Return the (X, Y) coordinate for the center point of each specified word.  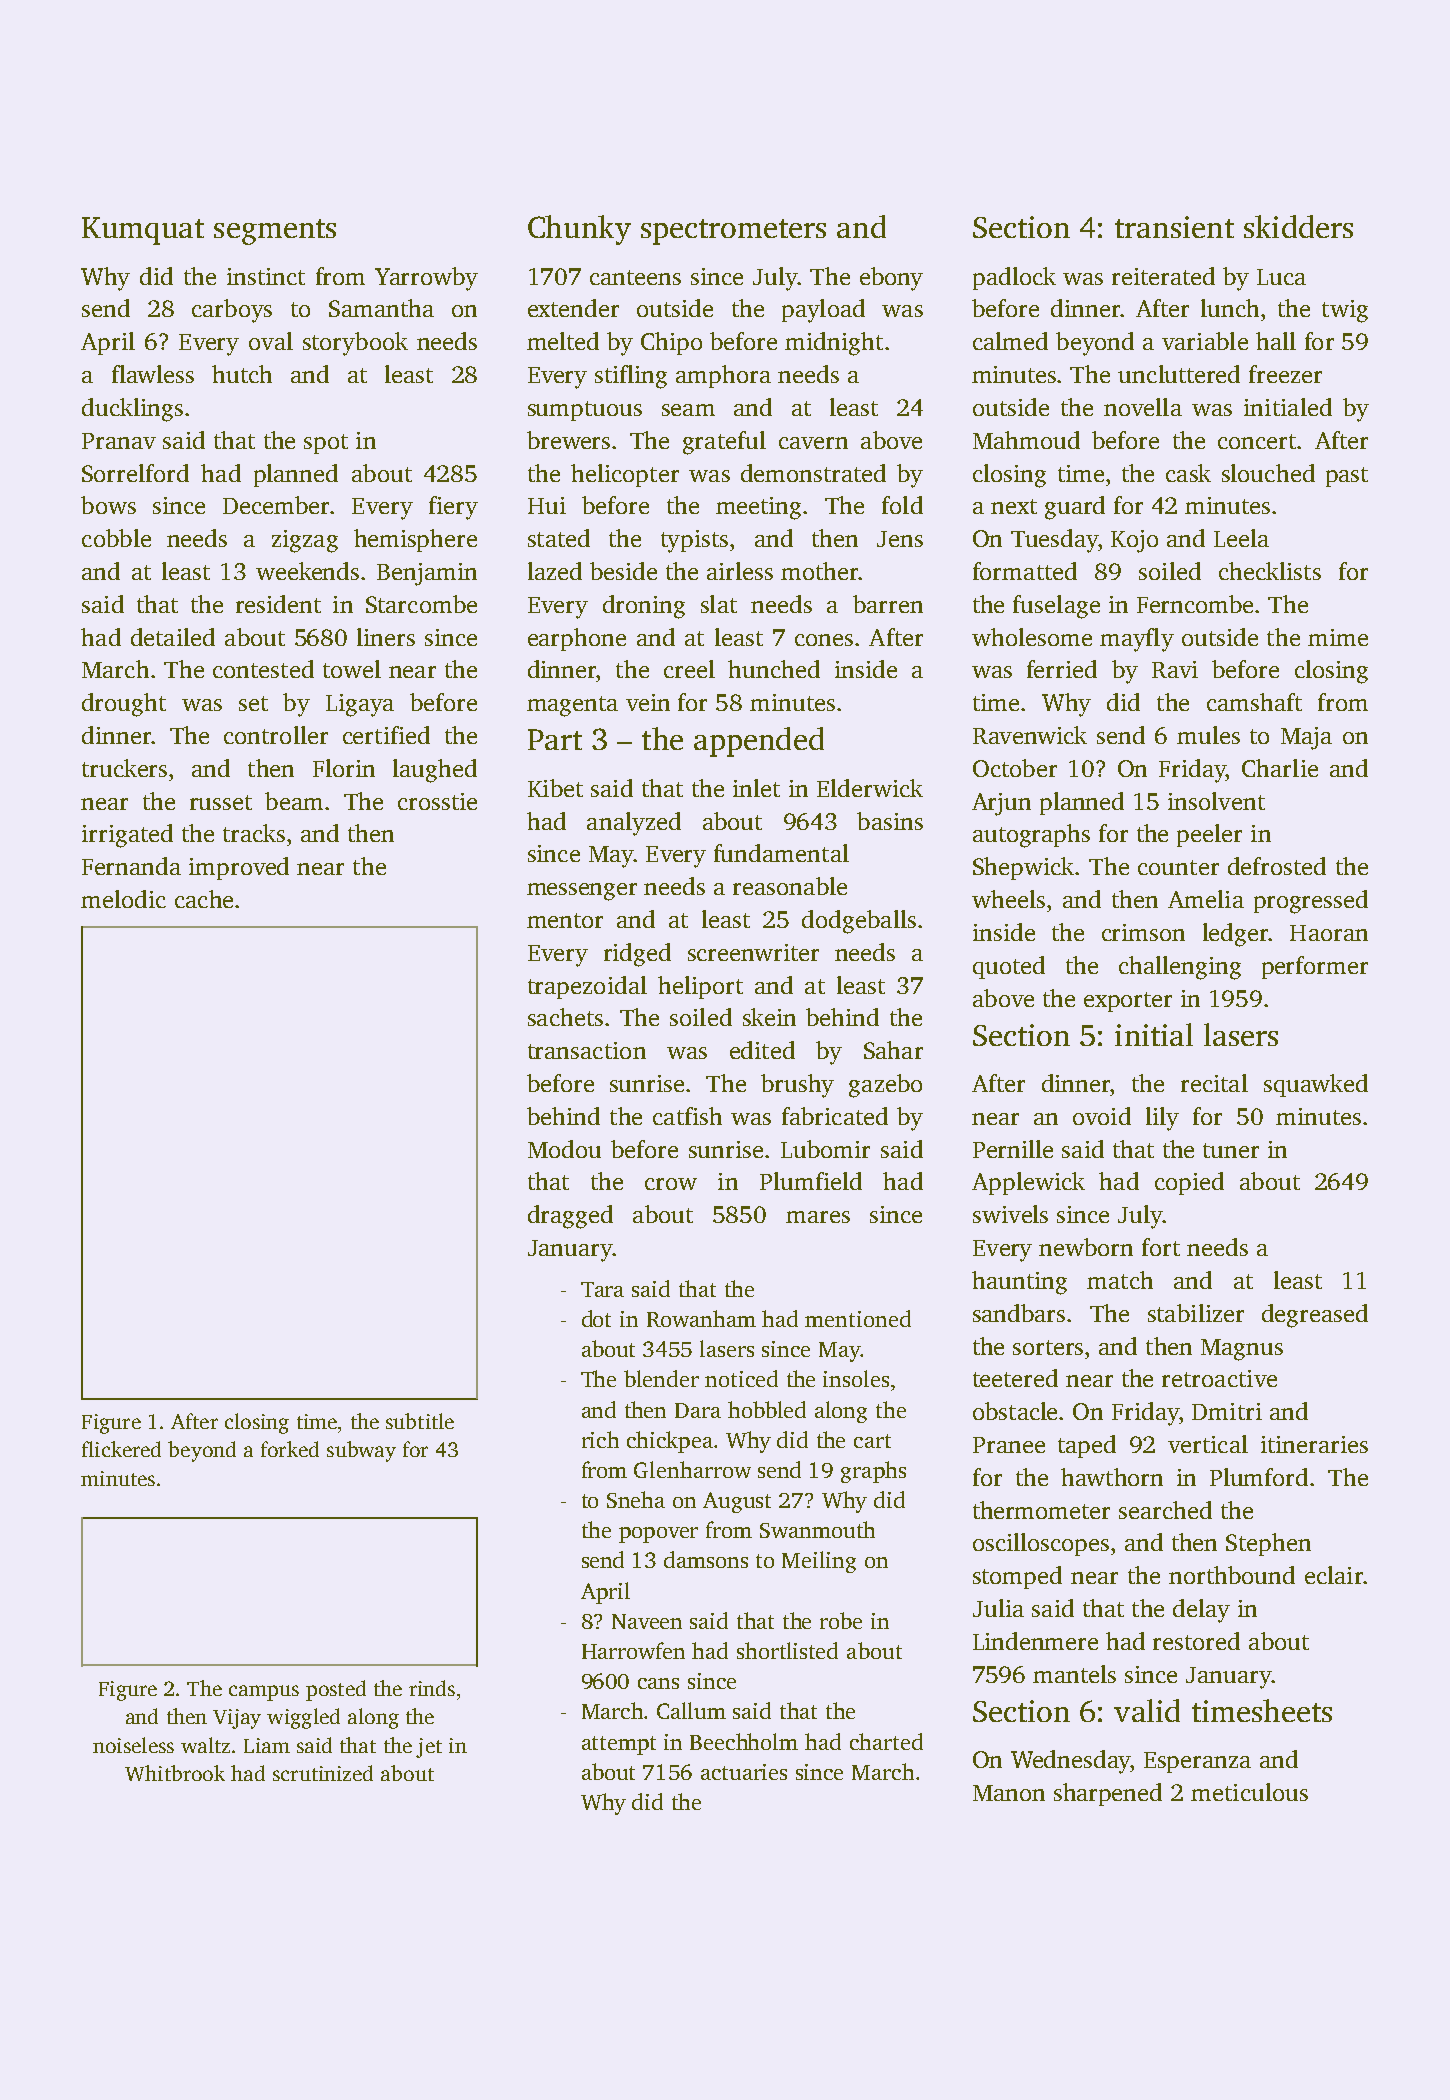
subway (361, 1451)
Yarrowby (426, 279)
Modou (564, 1149)
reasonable (790, 886)
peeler (1209, 835)
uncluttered (1179, 374)
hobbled (767, 1409)
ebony (891, 279)
